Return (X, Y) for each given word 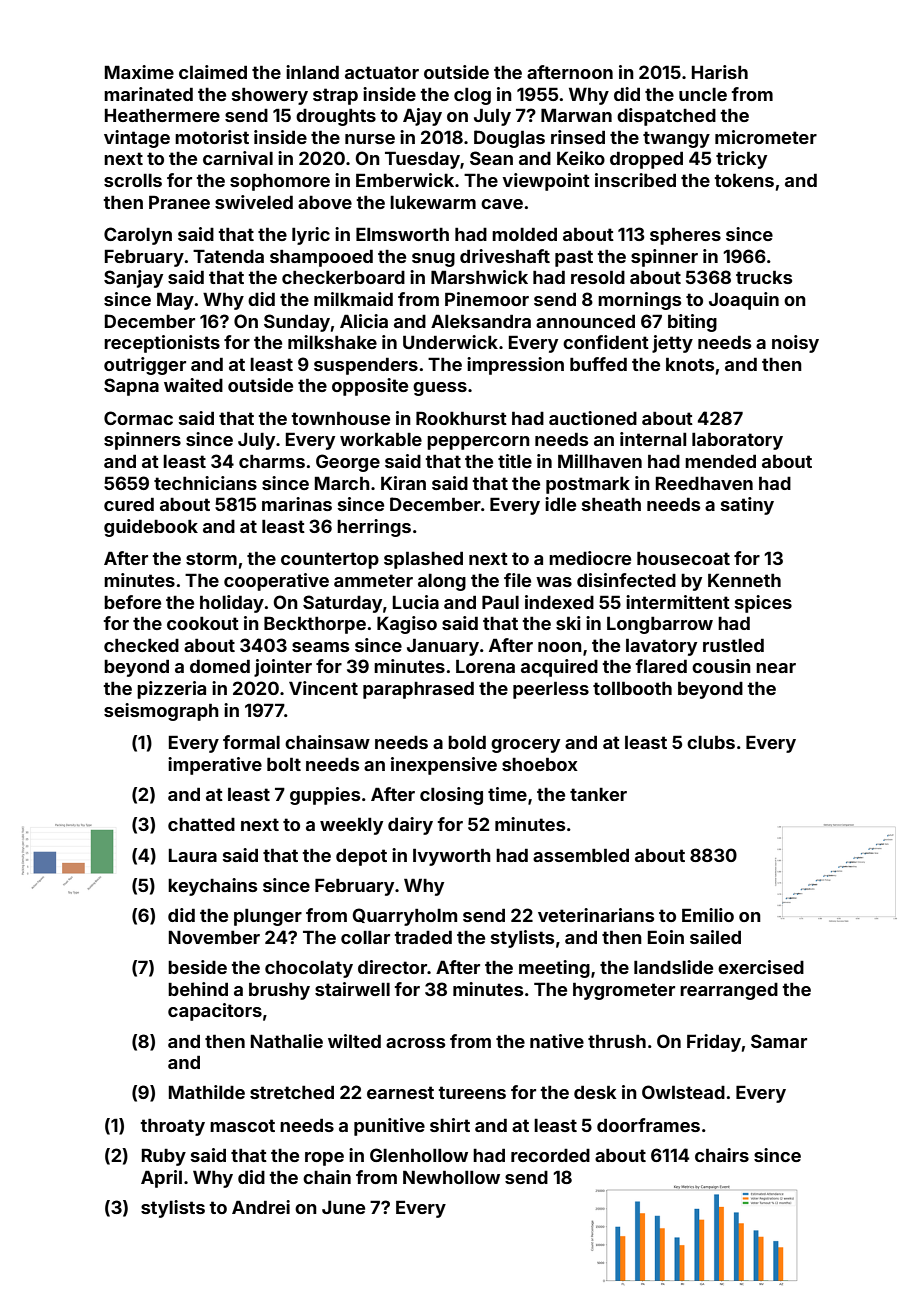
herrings (374, 528)
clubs (711, 742)
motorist (212, 137)
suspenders (366, 366)
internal (653, 439)
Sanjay (133, 279)
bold (467, 742)
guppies (325, 796)
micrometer (766, 137)
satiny (747, 506)
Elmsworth (402, 234)
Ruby (164, 1157)
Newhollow (451, 1177)
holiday (232, 604)
